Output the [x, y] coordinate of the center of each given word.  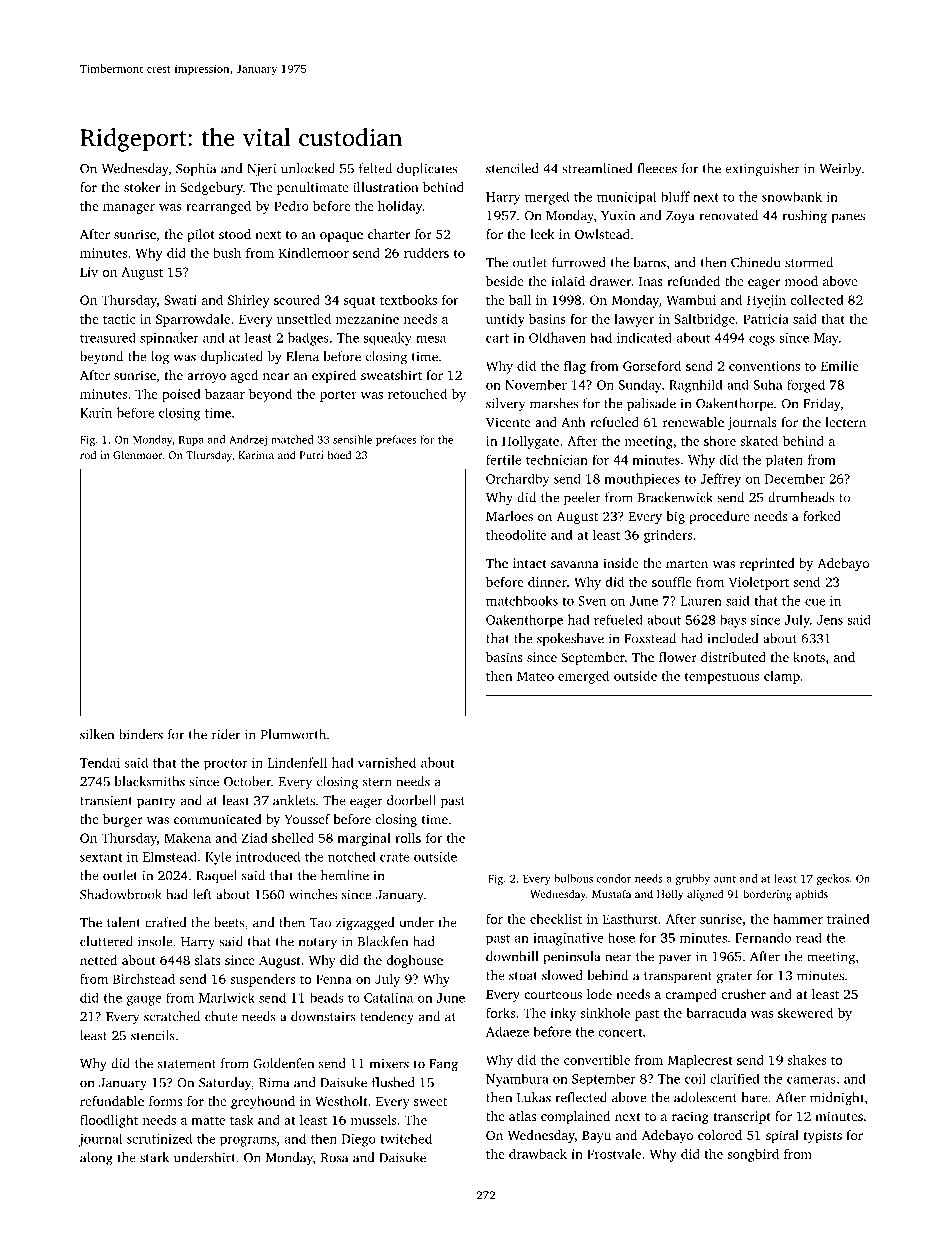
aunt [725, 879]
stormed [809, 262]
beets [229, 922]
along [96, 1159]
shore [720, 441]
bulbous [573, 878]
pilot [201, 235]
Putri [311, 455]
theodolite [516, 534]
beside [505, 281]
